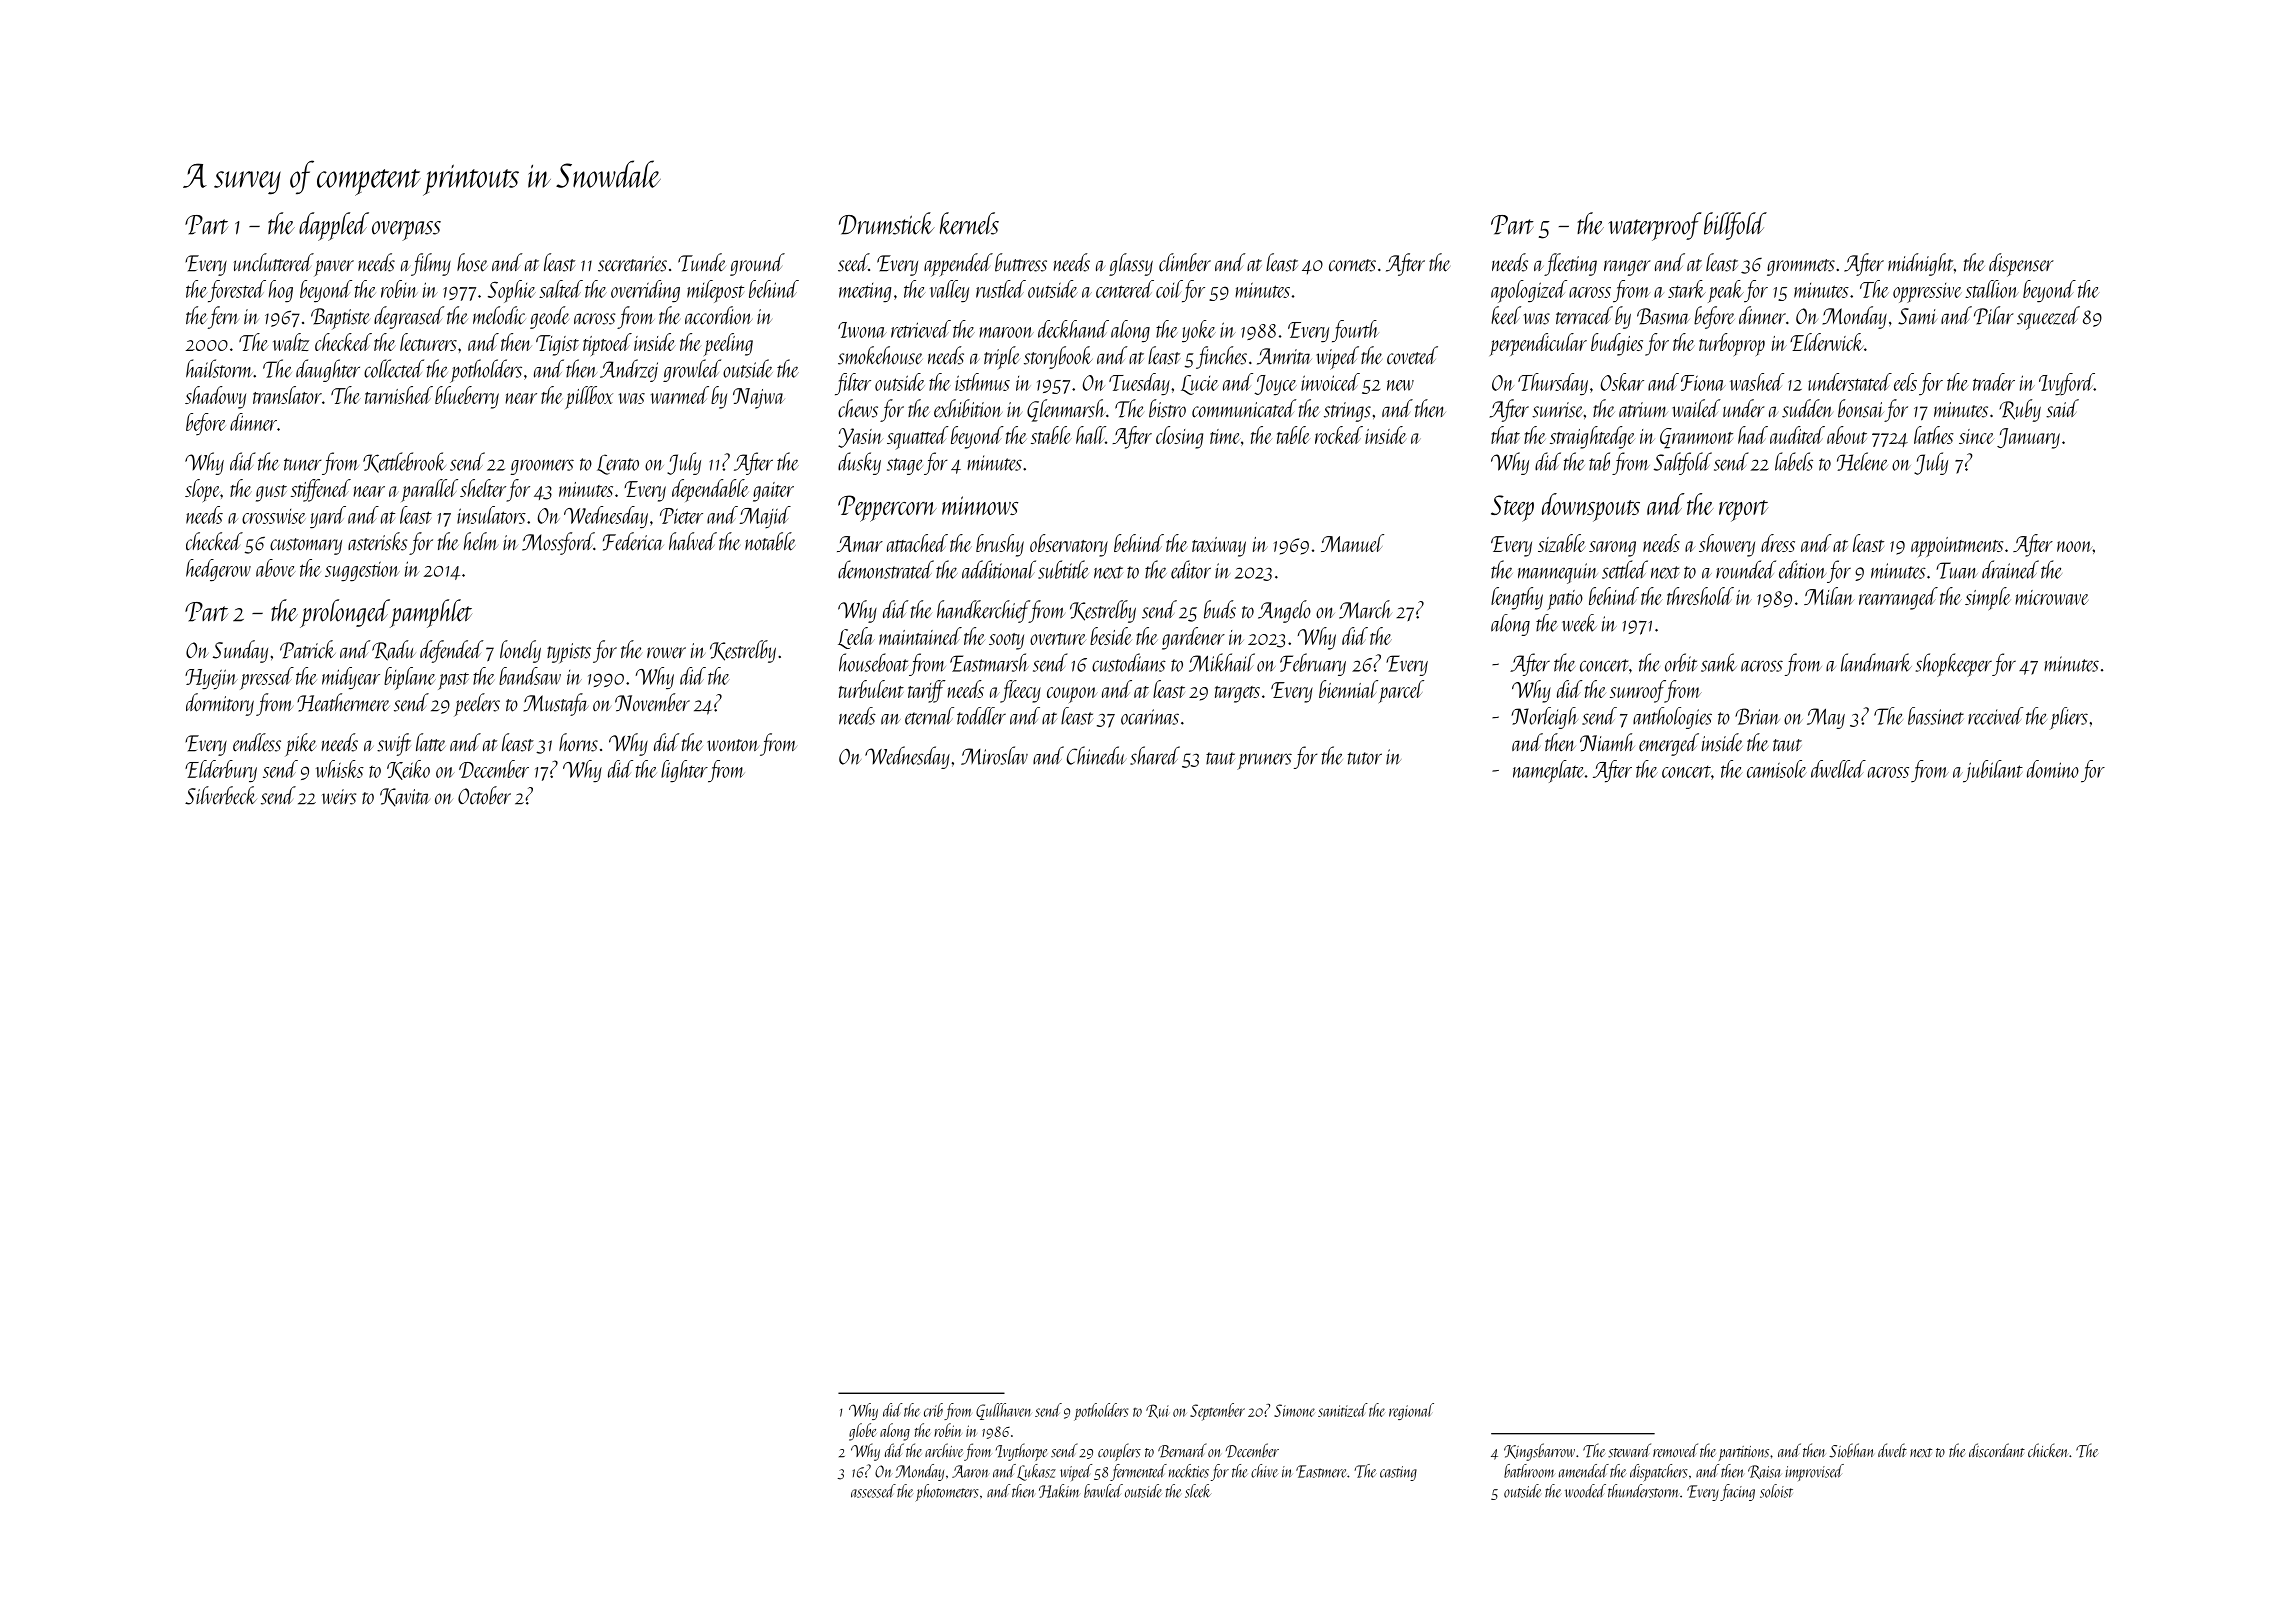 This screenshot has width=2292, height=1620. What do you see at coordinates (1157, 1411) in the screenshot?
I see `Rui` at bounding box center [1157, 1411].
